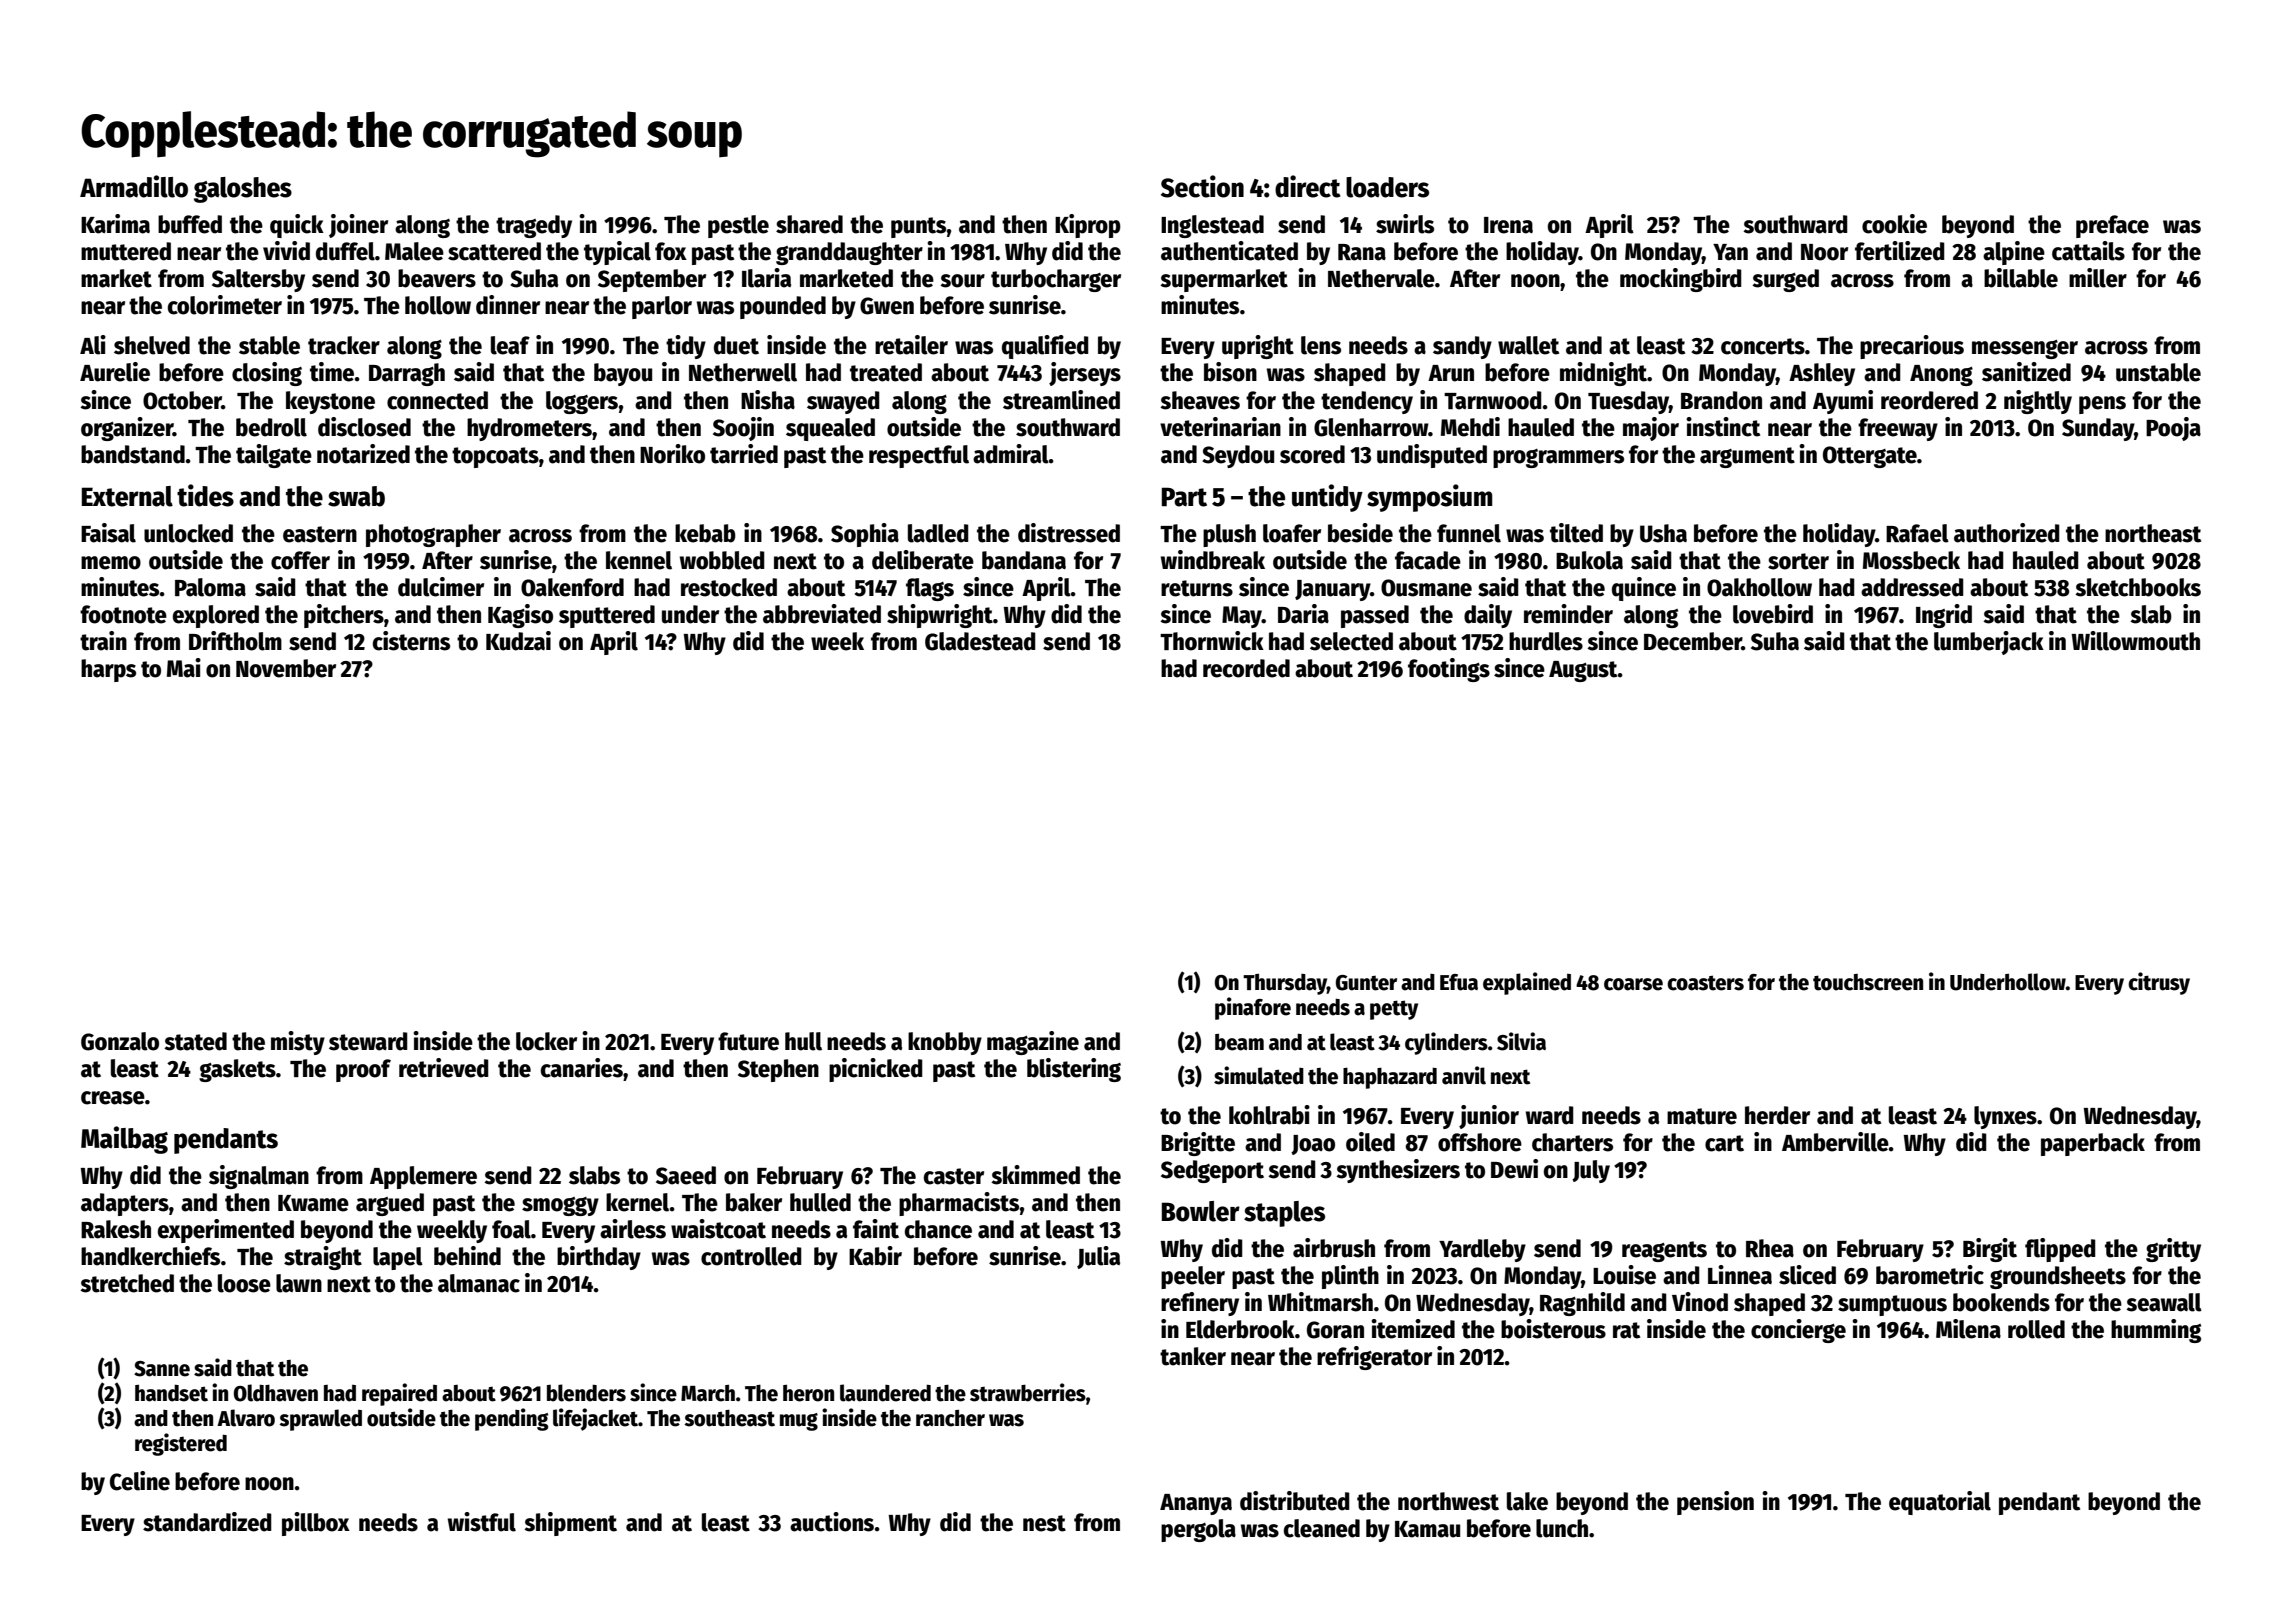  Describe the element at coordinates (809, 224) in the screenshot. I see `shared` at that location.
